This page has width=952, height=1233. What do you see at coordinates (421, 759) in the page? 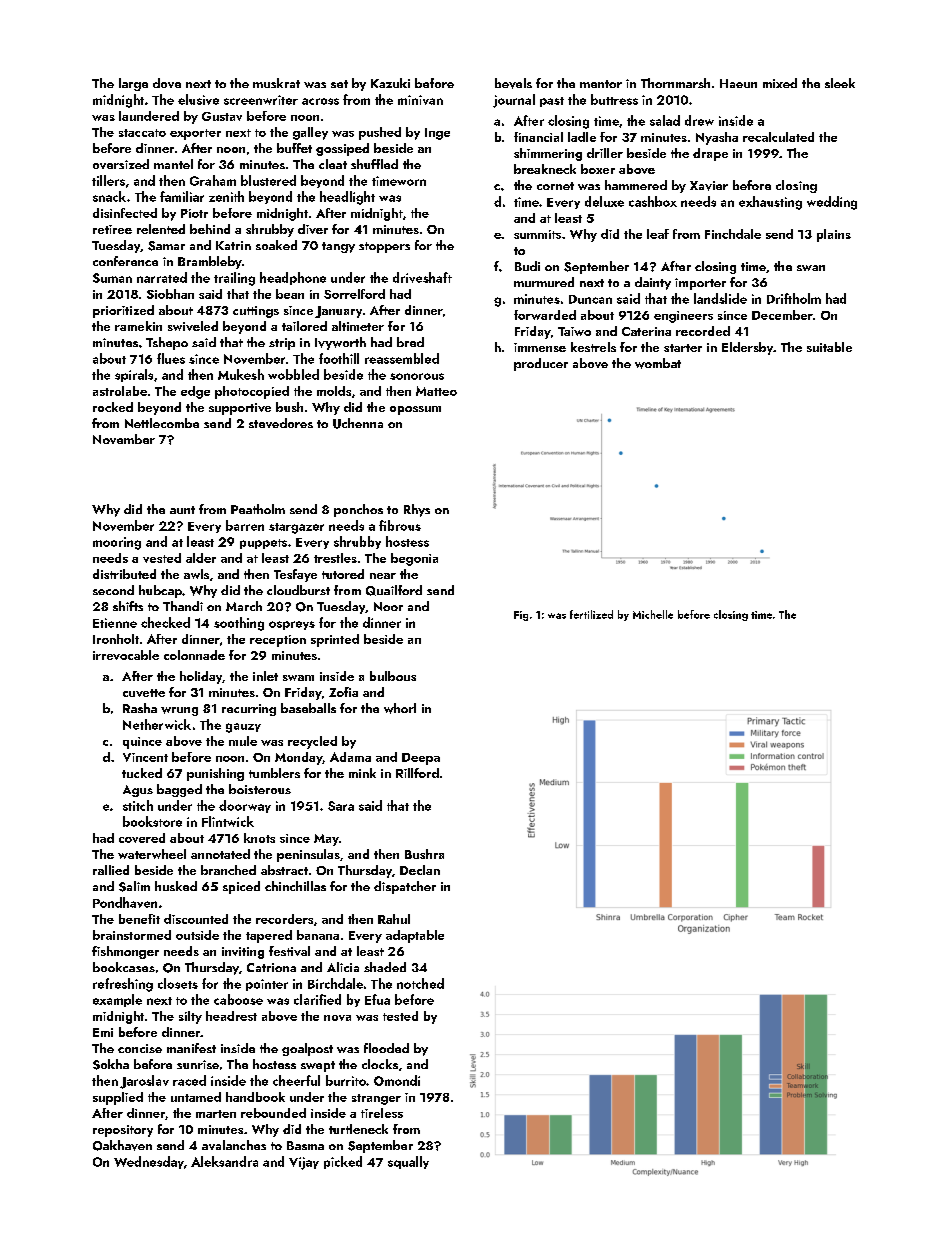
I see `Deepa` at bounding box center [421, 759].
